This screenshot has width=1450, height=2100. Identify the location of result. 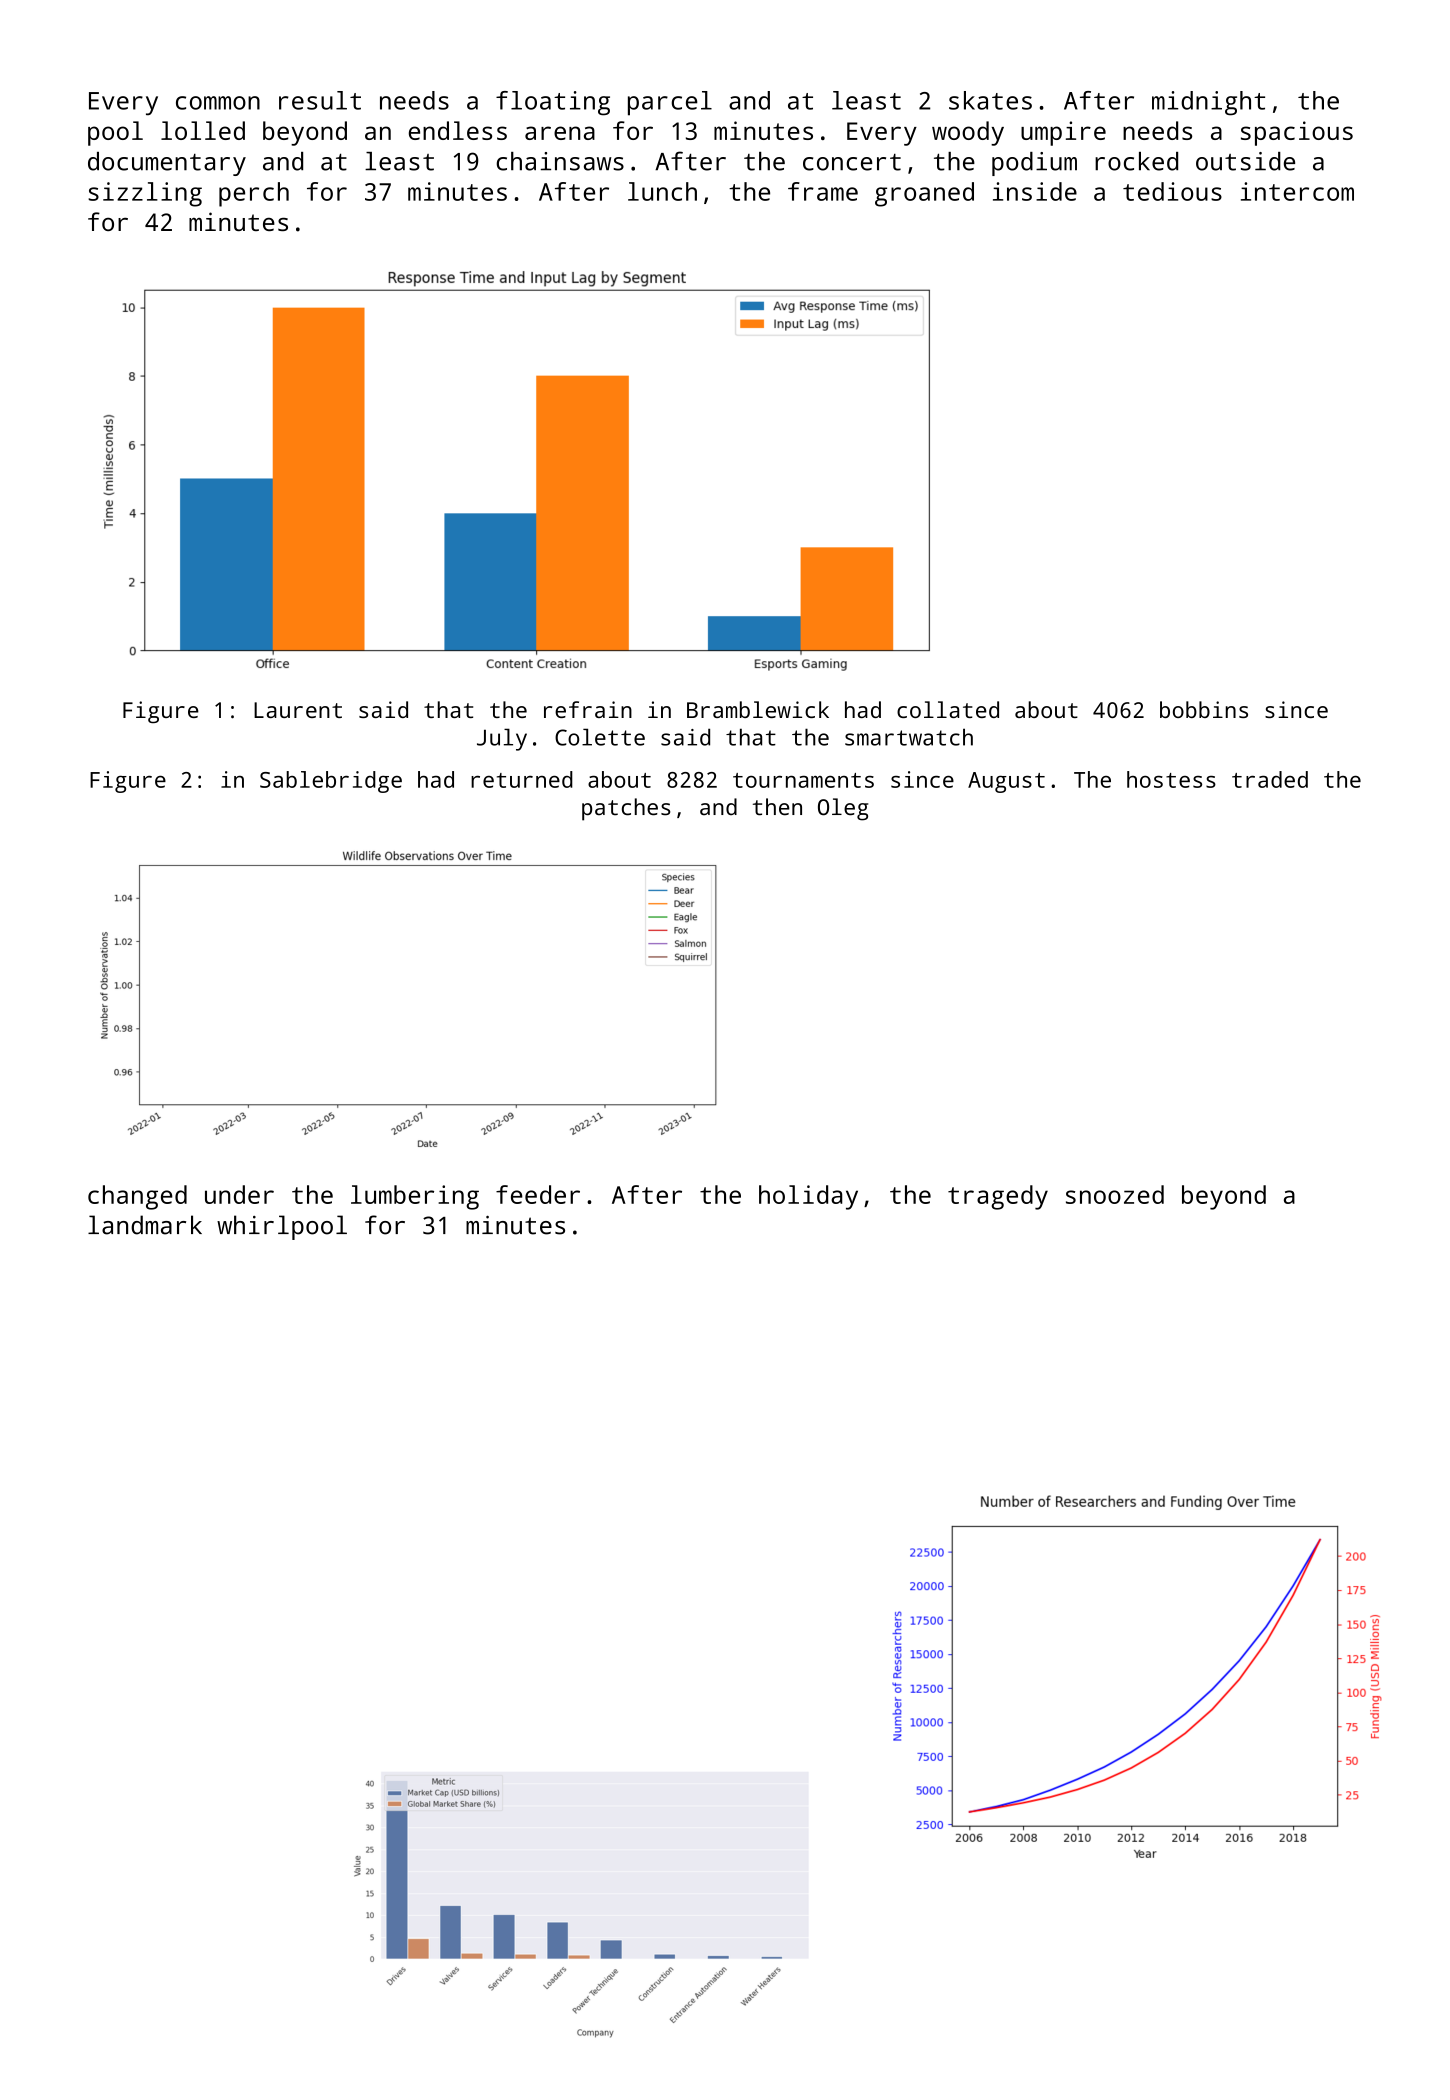
(320, 100).
